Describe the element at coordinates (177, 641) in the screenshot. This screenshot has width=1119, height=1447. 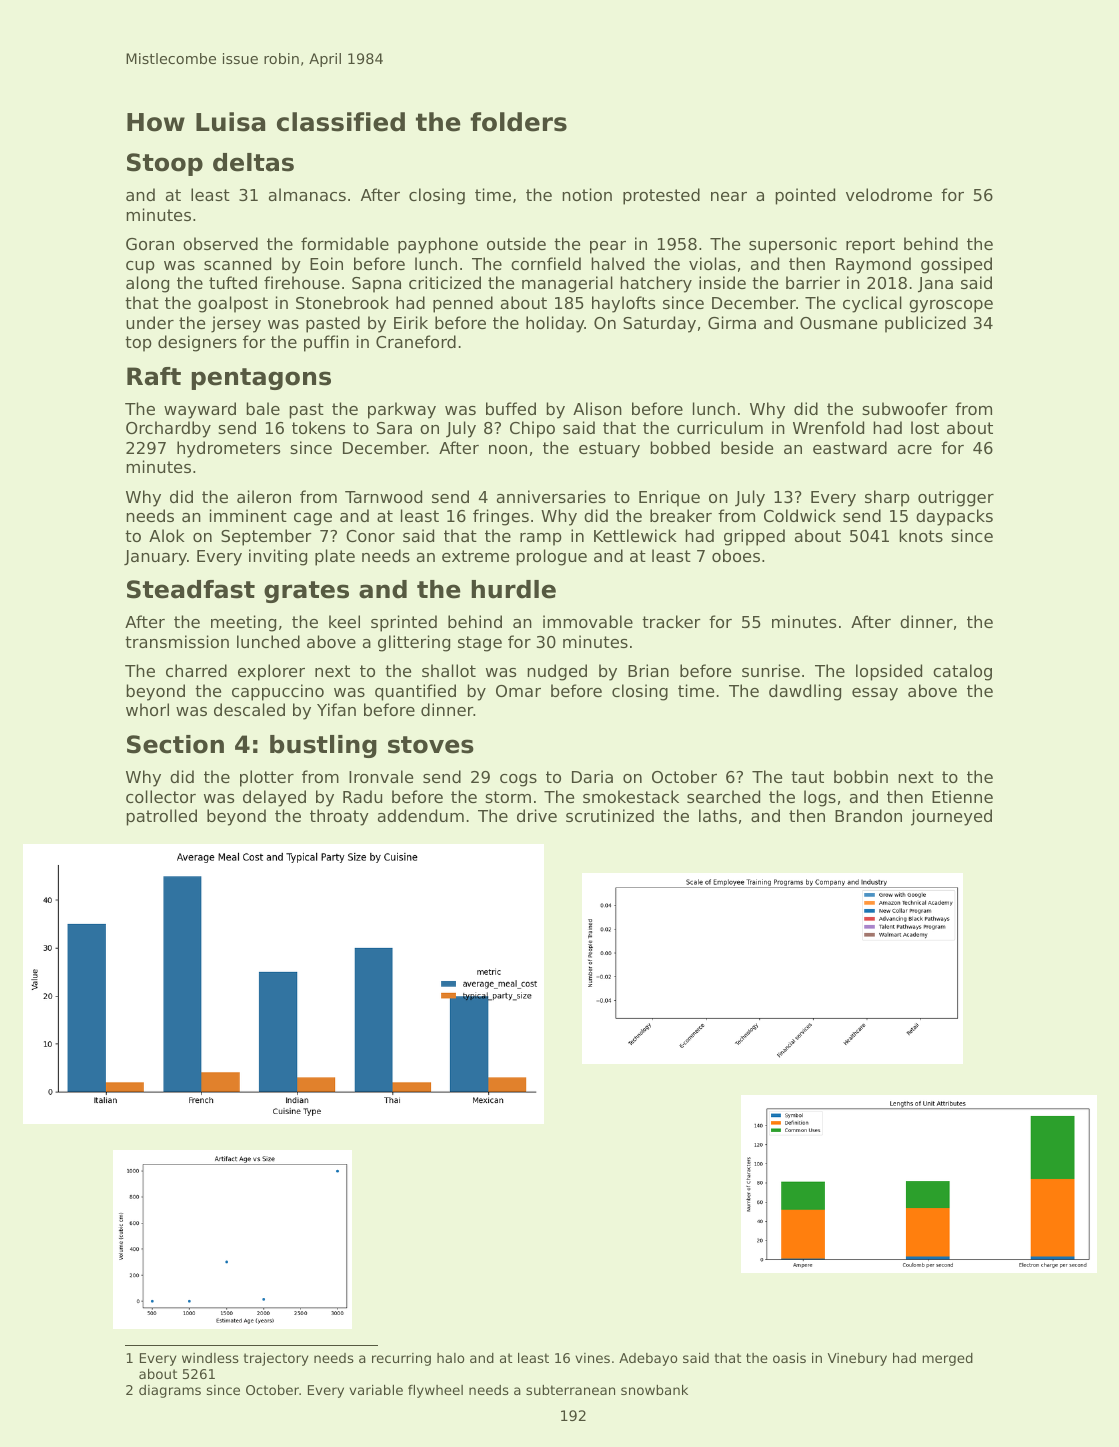
I see `transmission` at that location.
